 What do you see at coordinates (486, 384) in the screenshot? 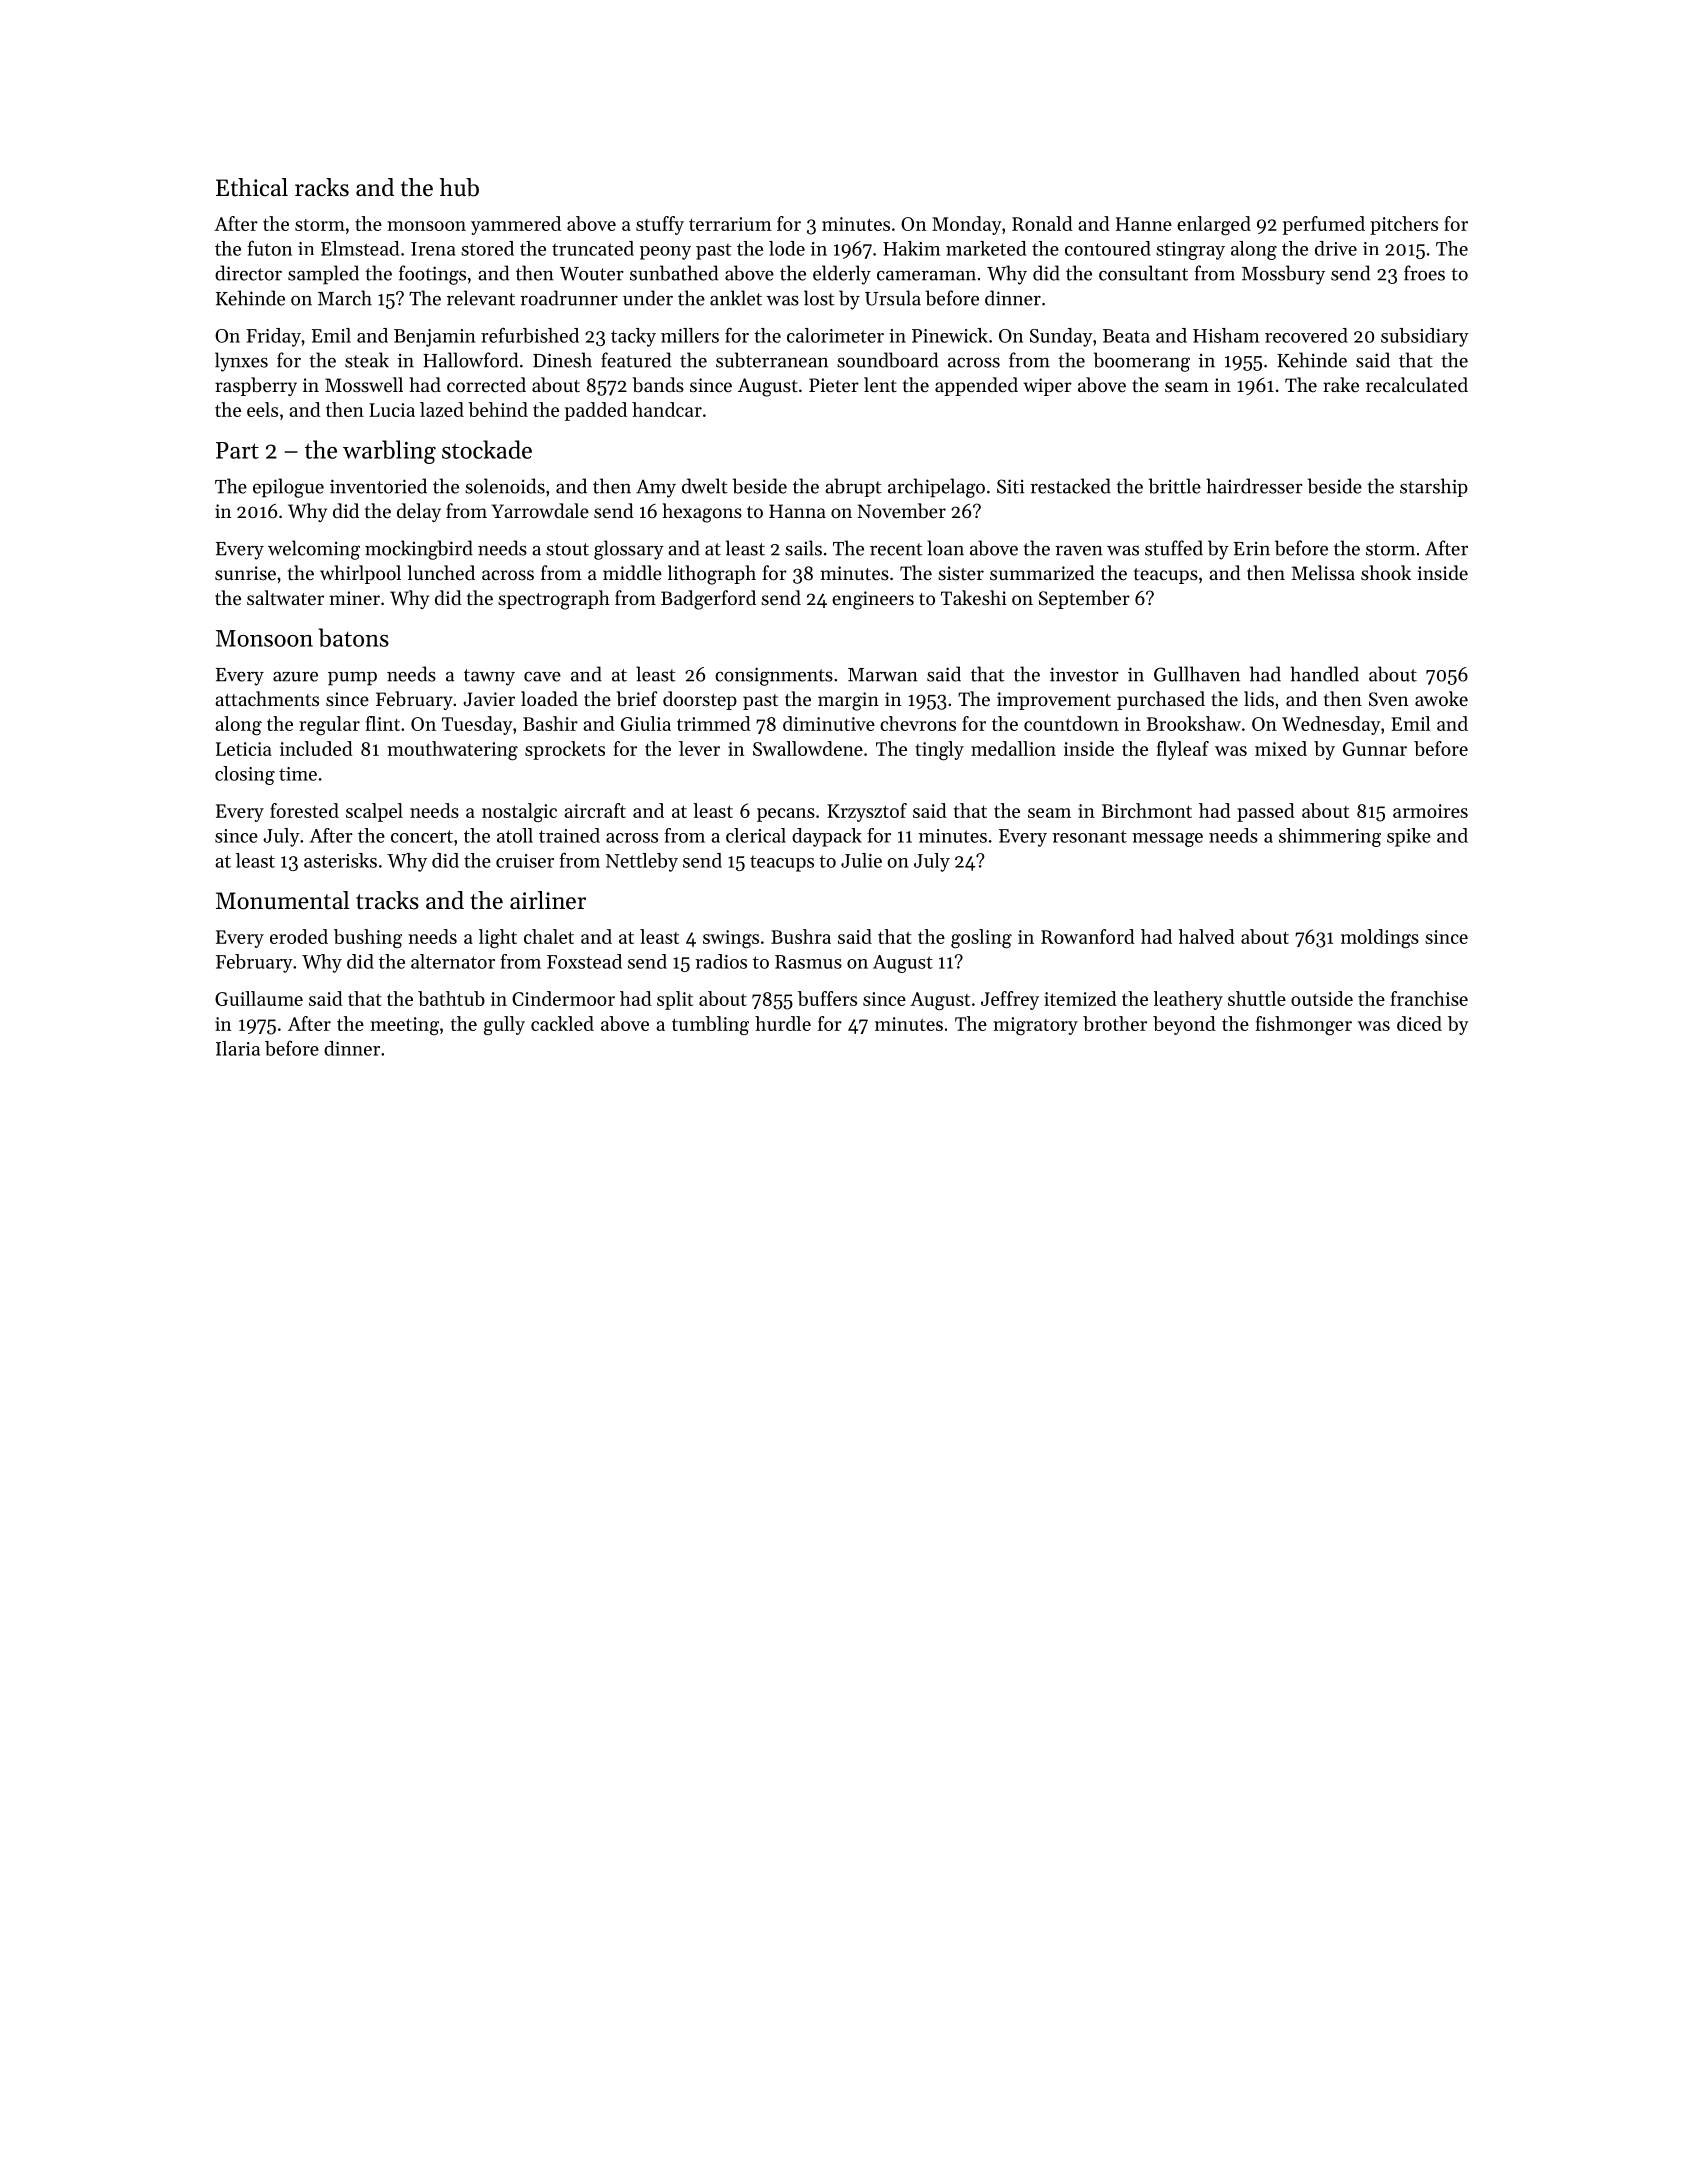
I see `corrected` at bounding box center [486, 384].
